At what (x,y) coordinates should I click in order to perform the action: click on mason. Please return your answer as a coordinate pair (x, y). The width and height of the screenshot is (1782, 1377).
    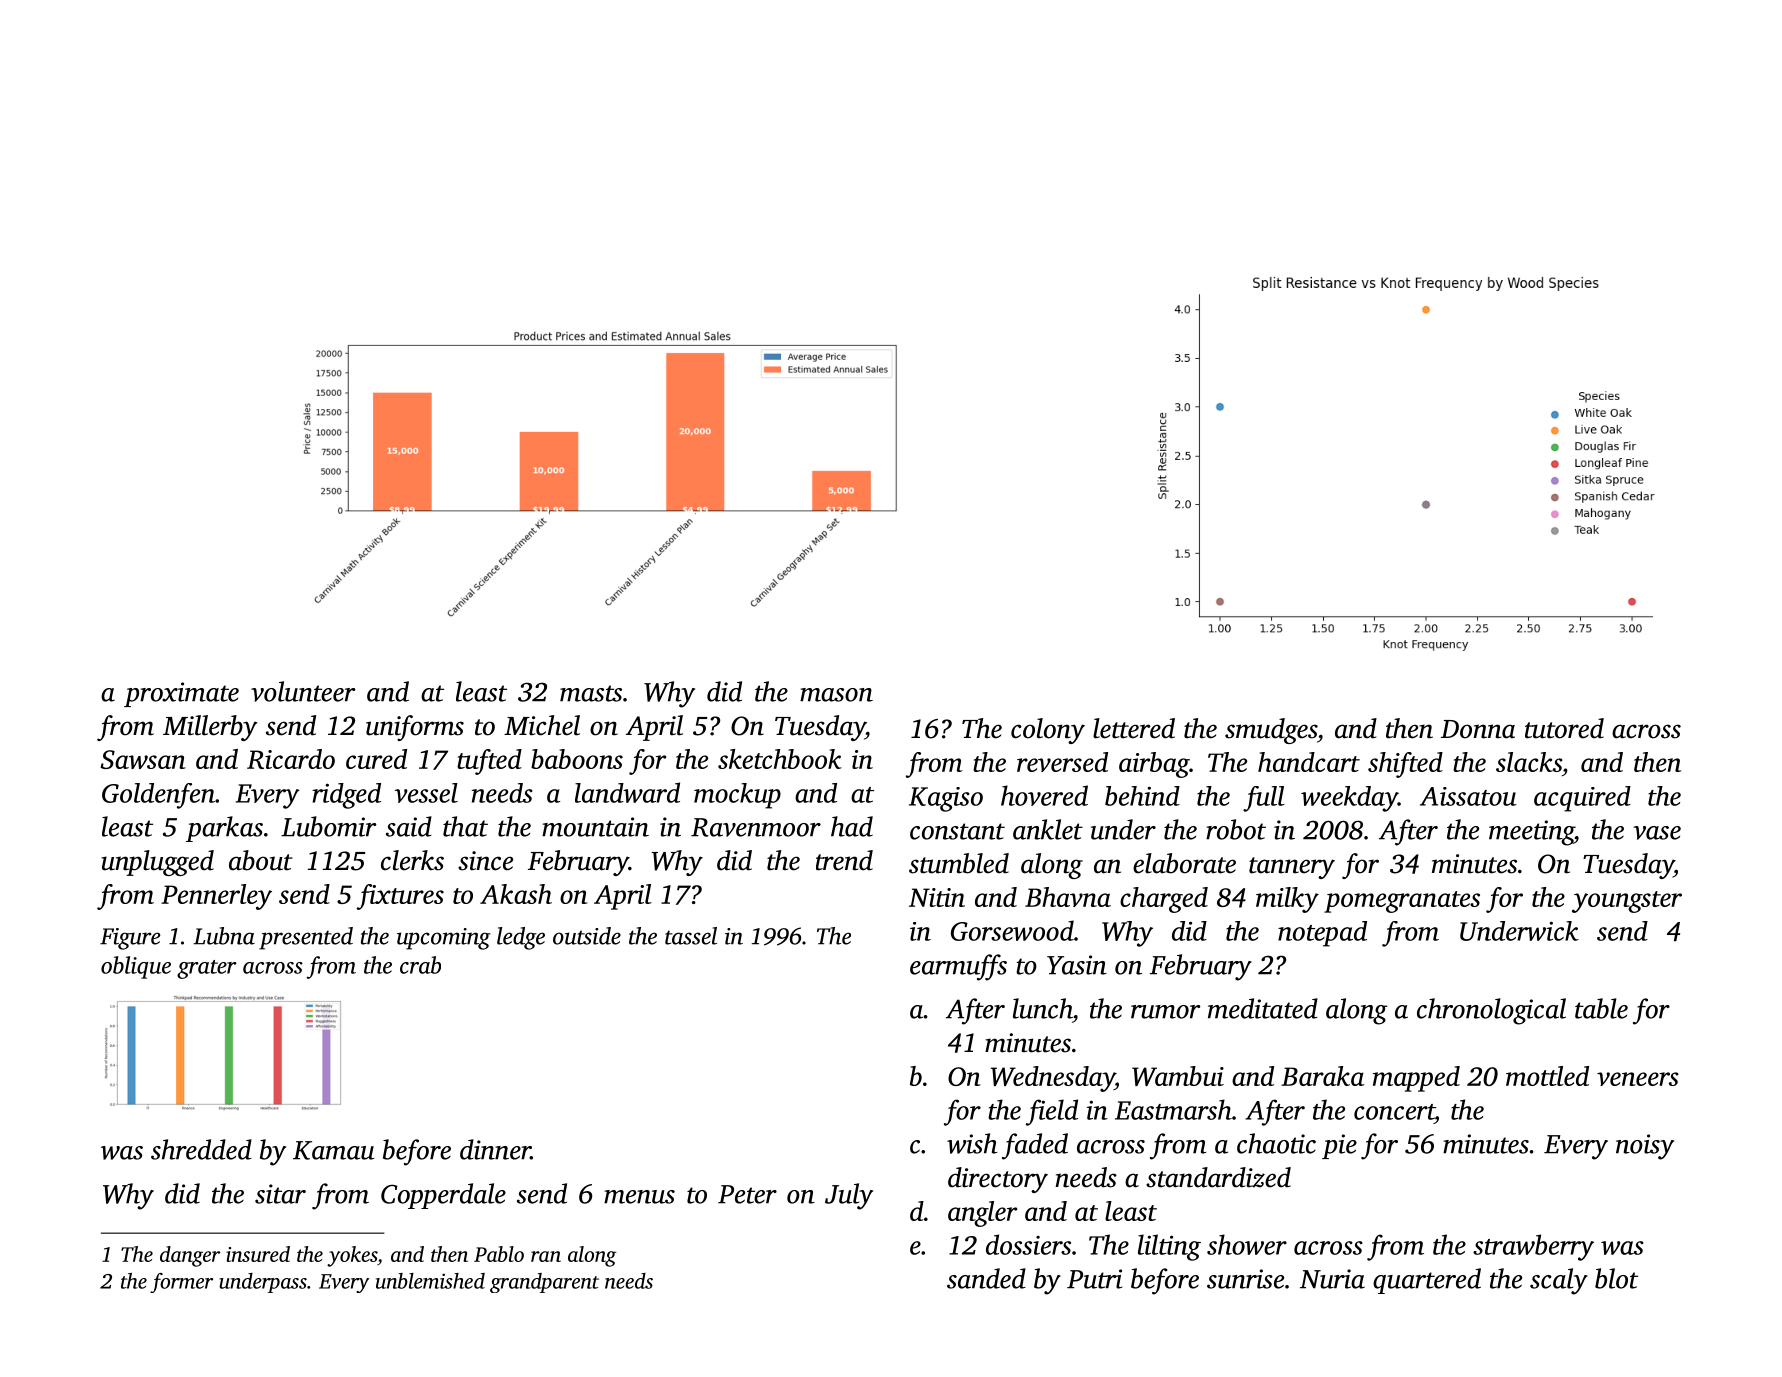
    Looking at the image, I should click on (836, 695).
